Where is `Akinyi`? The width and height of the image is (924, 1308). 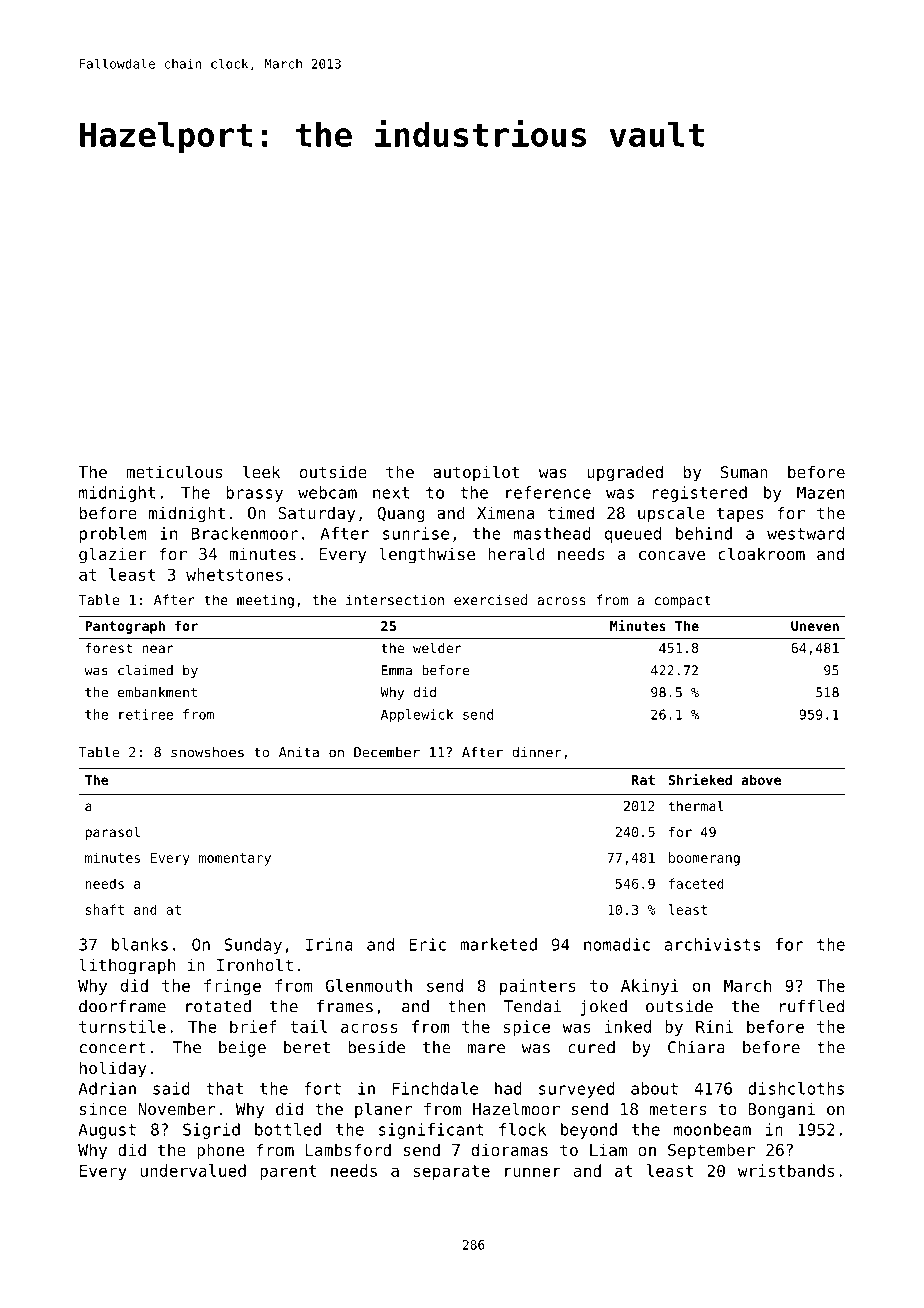 Akinyi is located at coordinates (650, 987).
